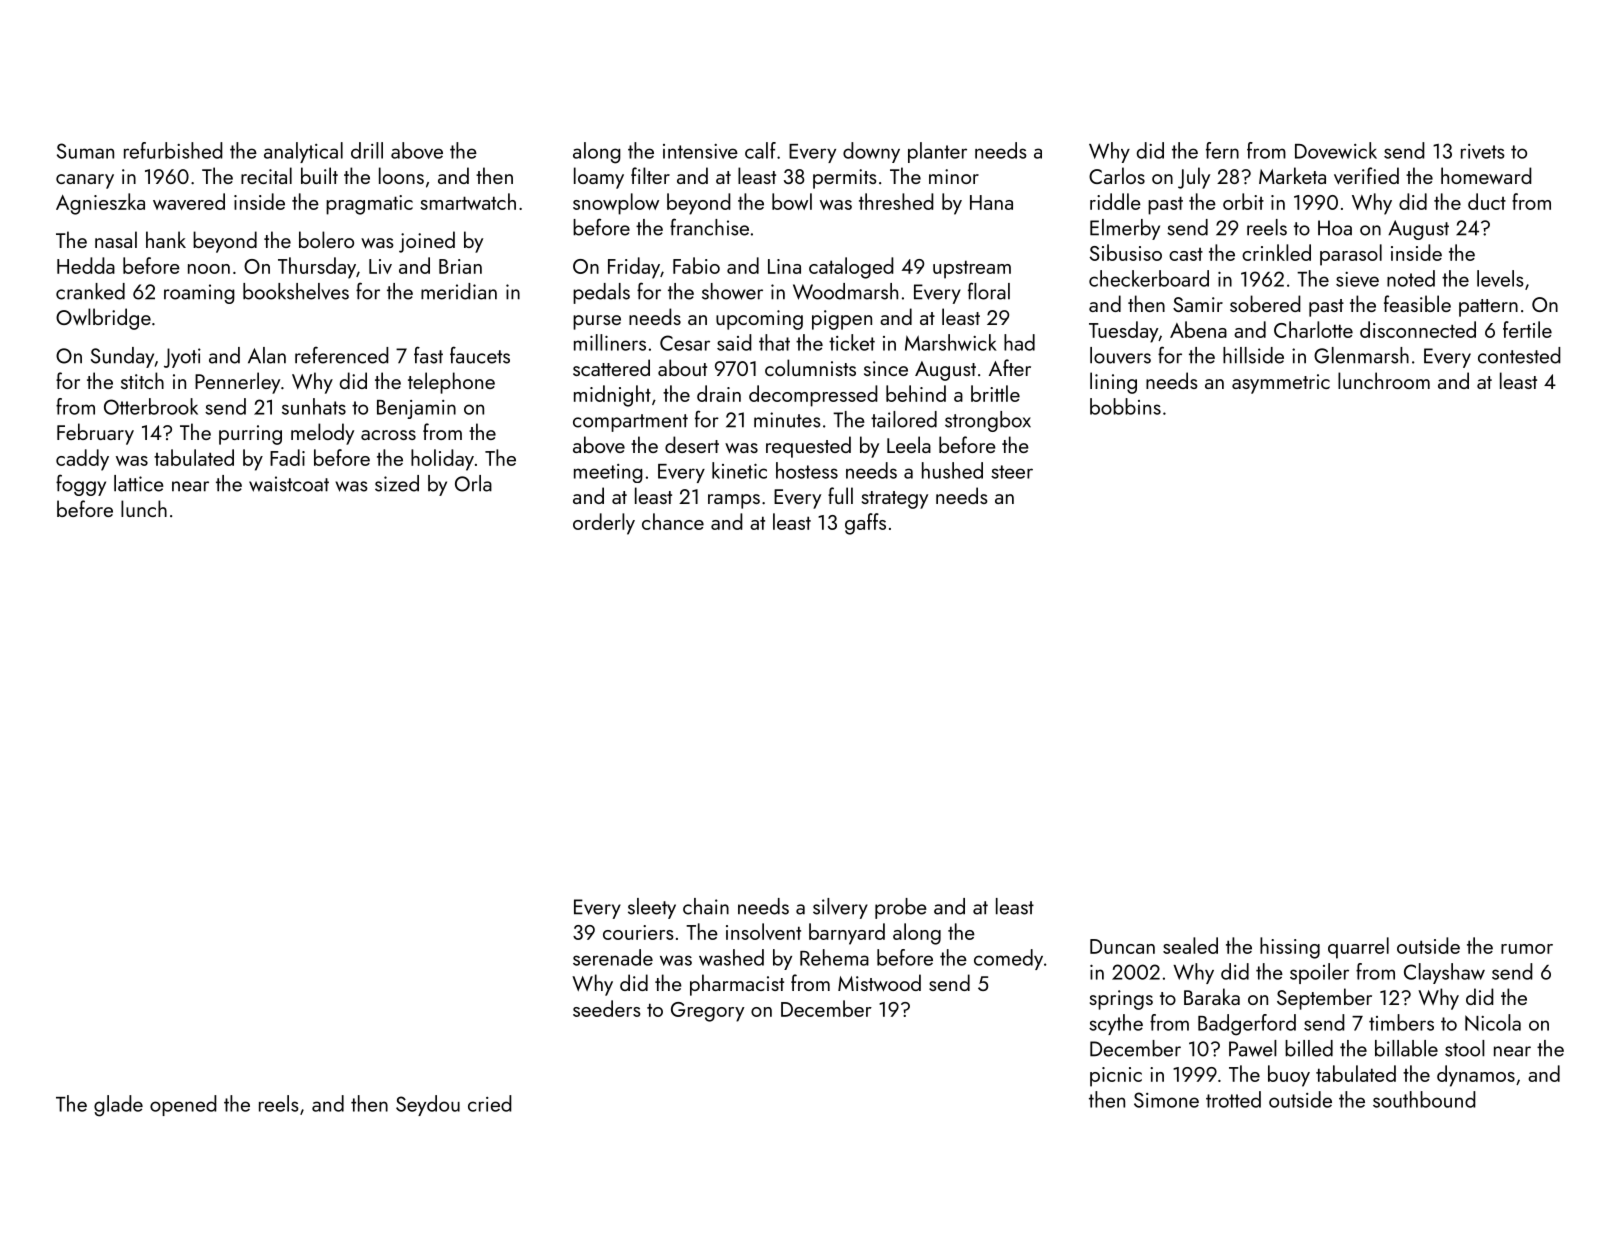 The width and height of the document is (1622, 1253). Describe the element at coordinates (1476, 1076) in the document. I see `dynamos` at that location.
